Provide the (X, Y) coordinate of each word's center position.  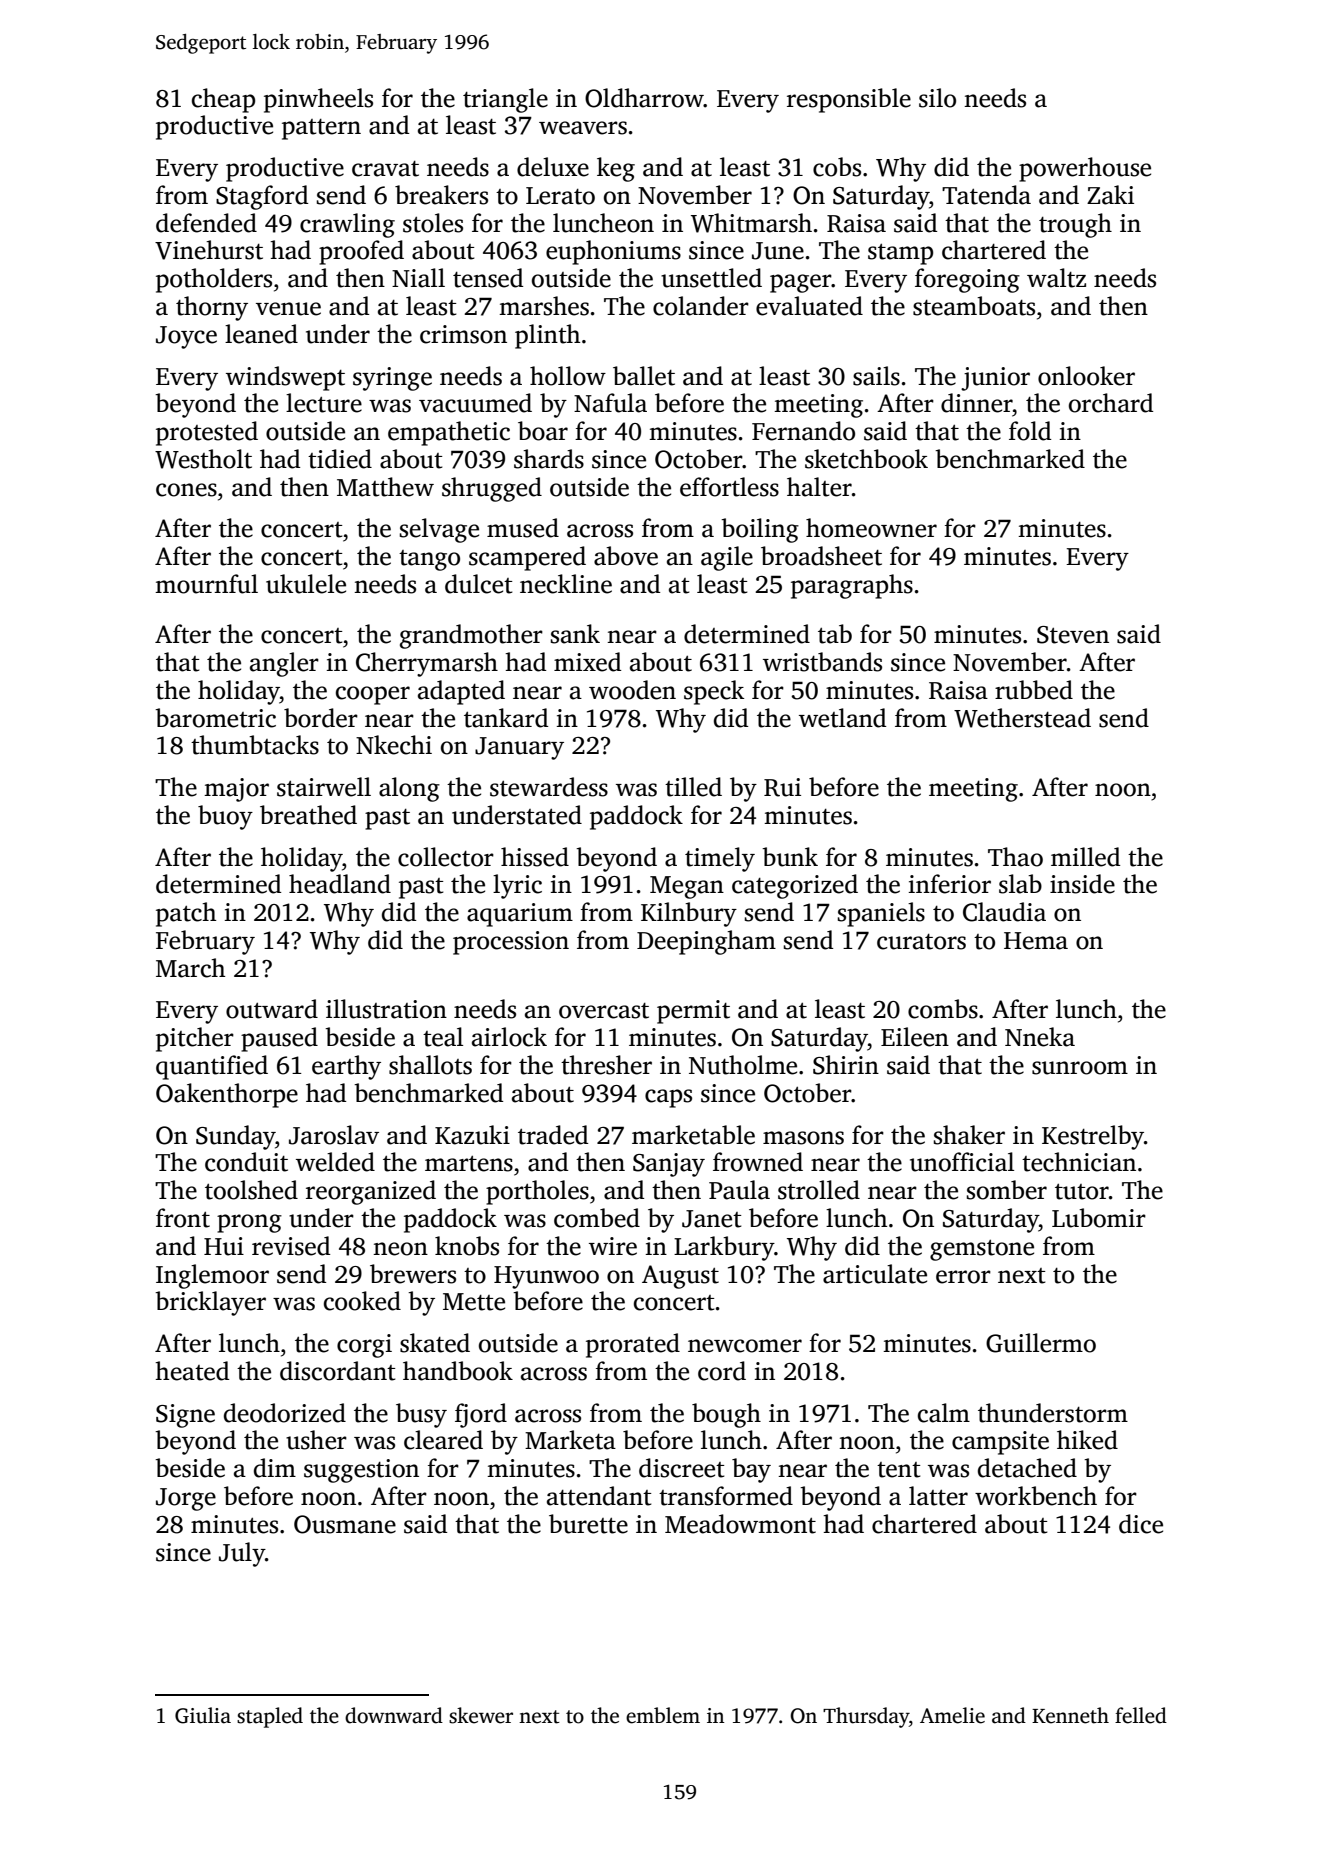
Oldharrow (644, 98)
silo (937, 98)
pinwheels (318, 100)
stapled (270, 1717)
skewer (481, 1715)
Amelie (952, 1715)
